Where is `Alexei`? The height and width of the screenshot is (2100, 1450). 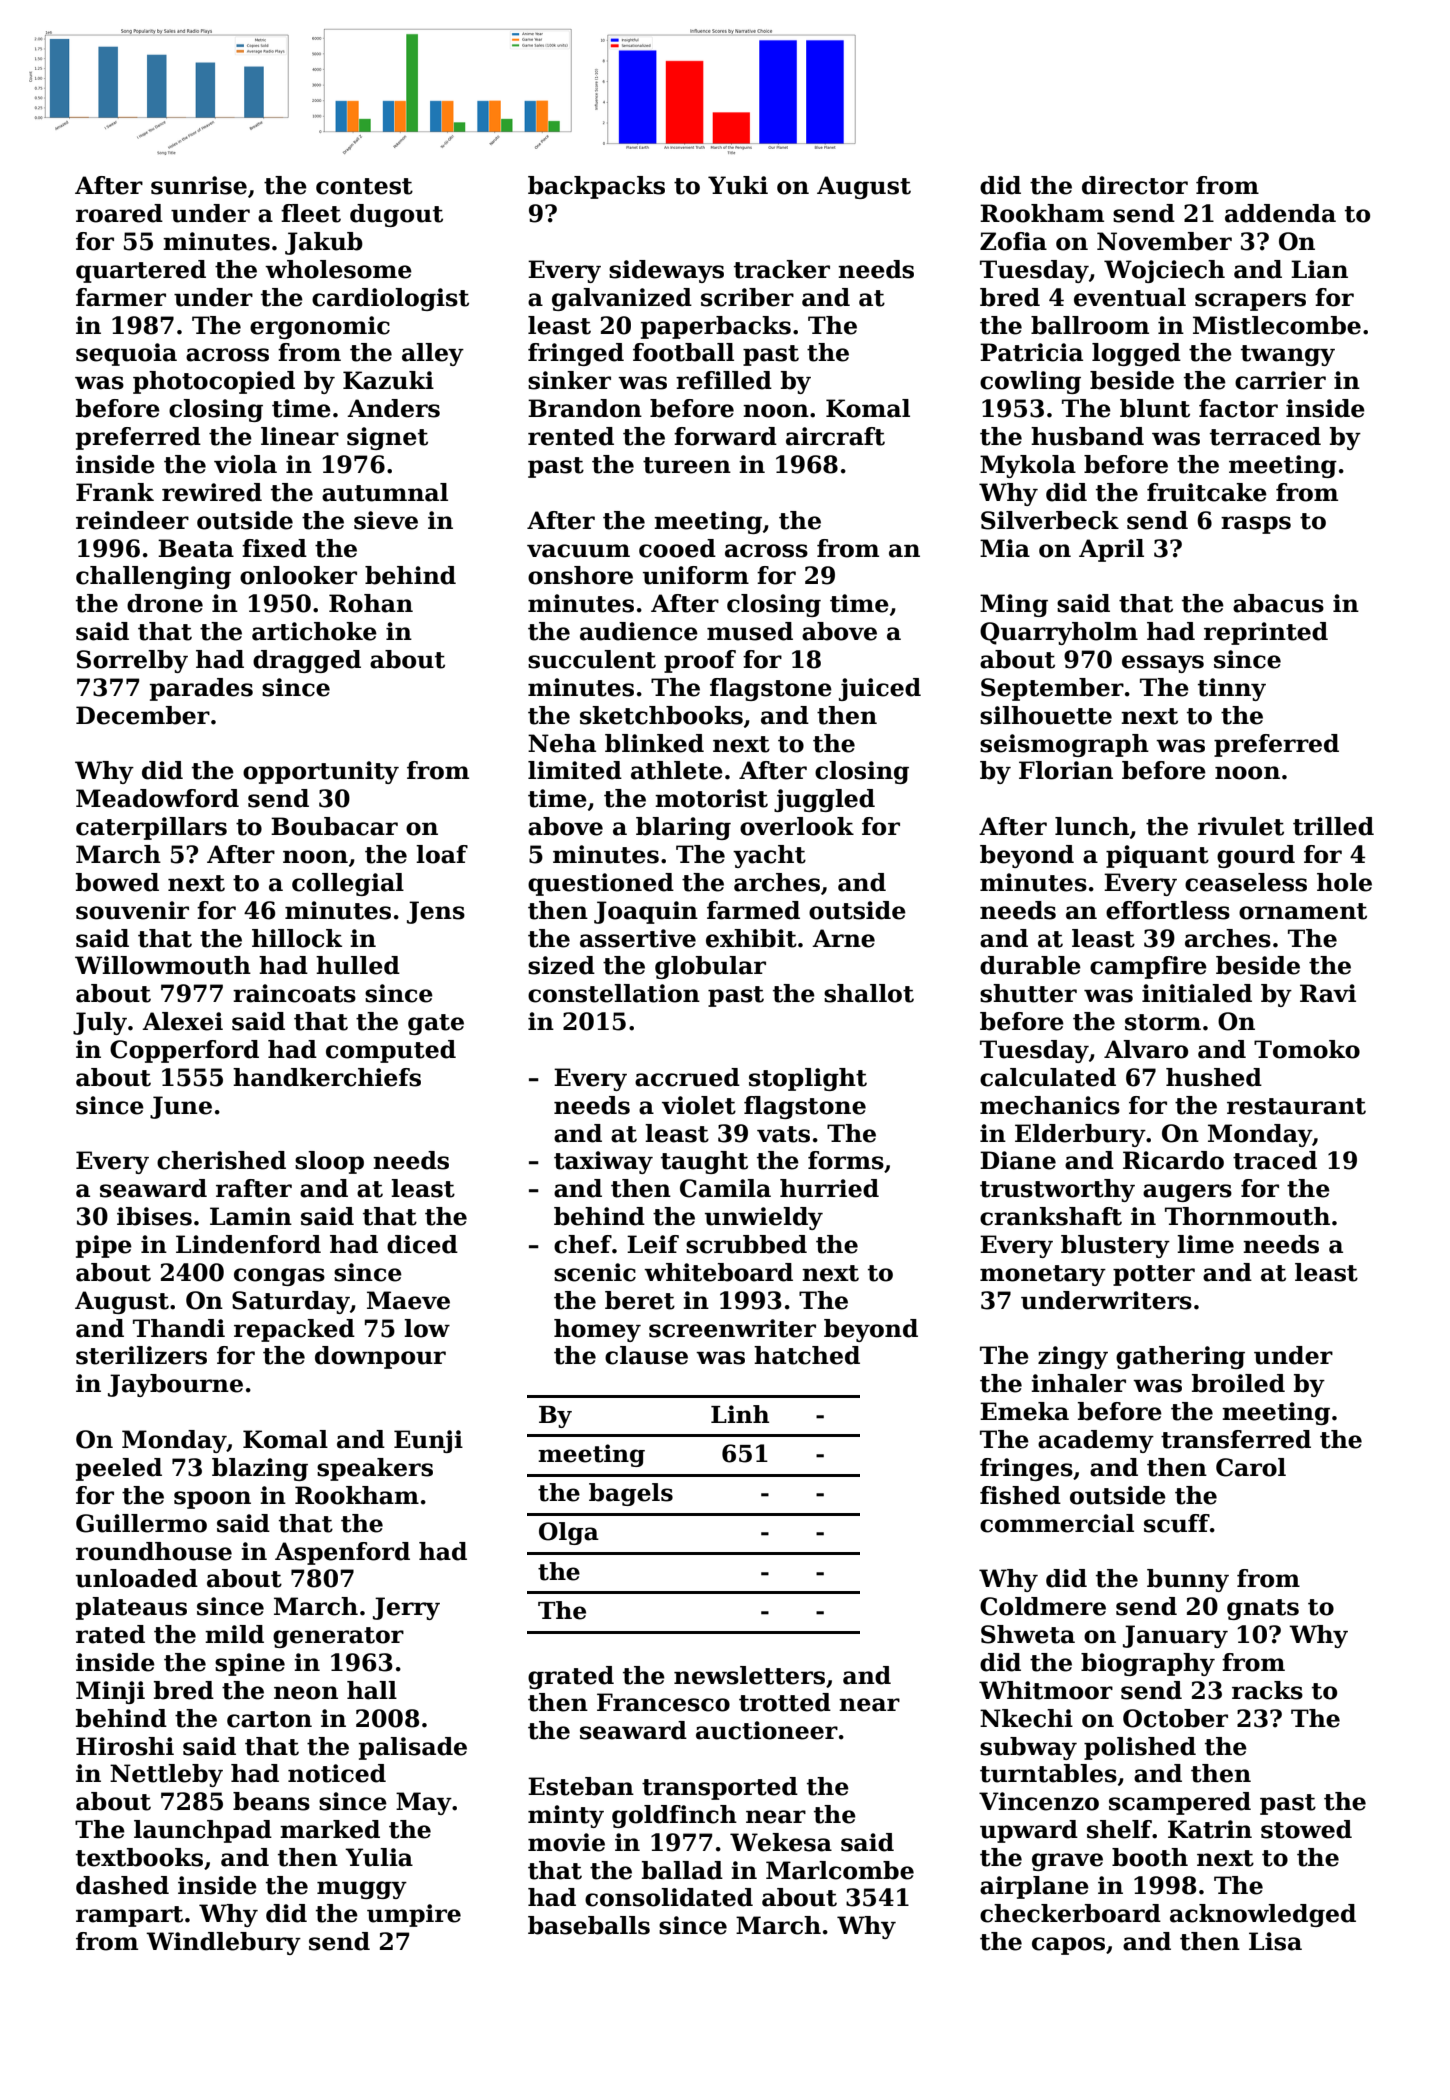 Alexei is located at coordinates (182, 1021).
